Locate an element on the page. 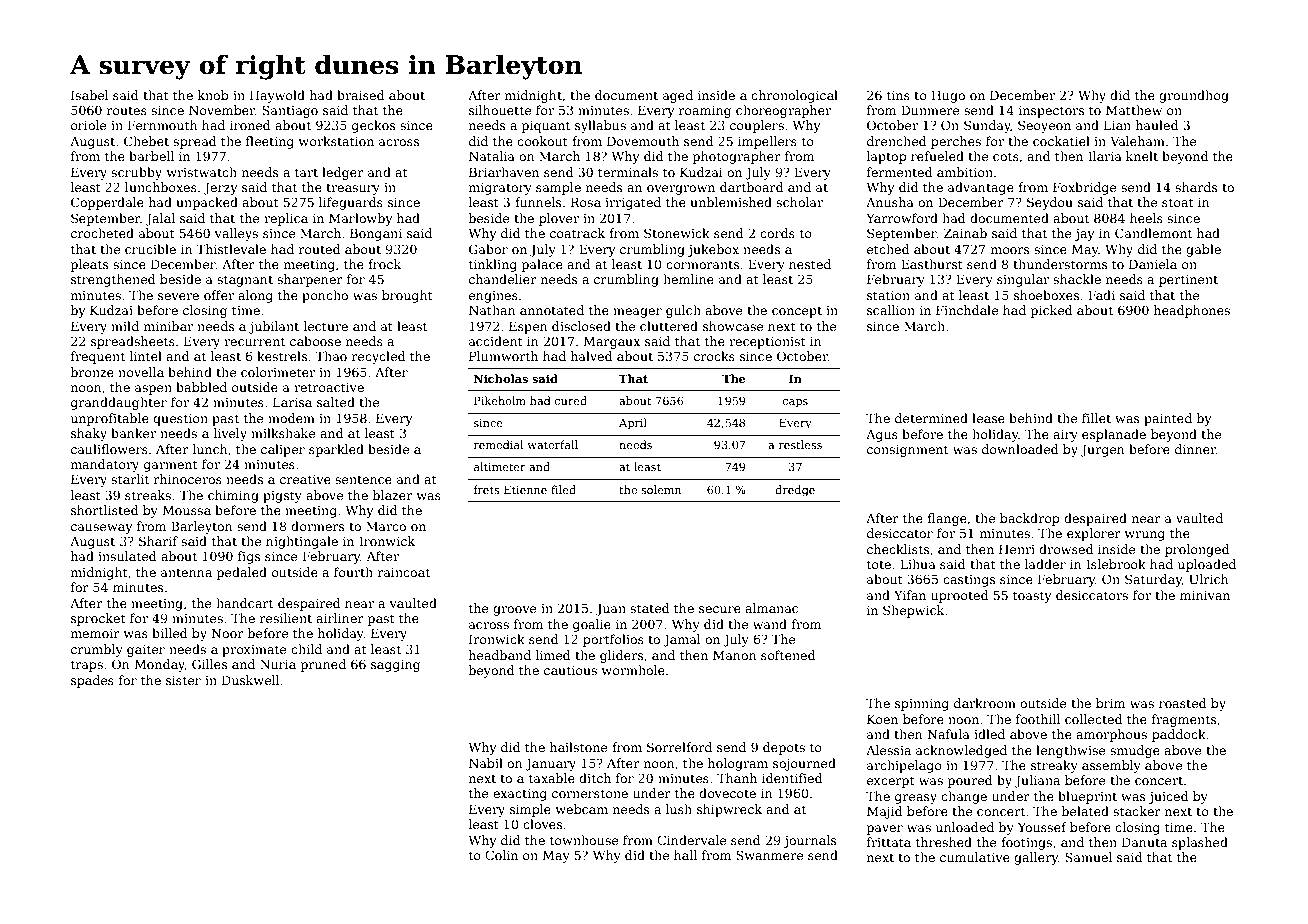  Colin is located at coordinates (501, 855).
